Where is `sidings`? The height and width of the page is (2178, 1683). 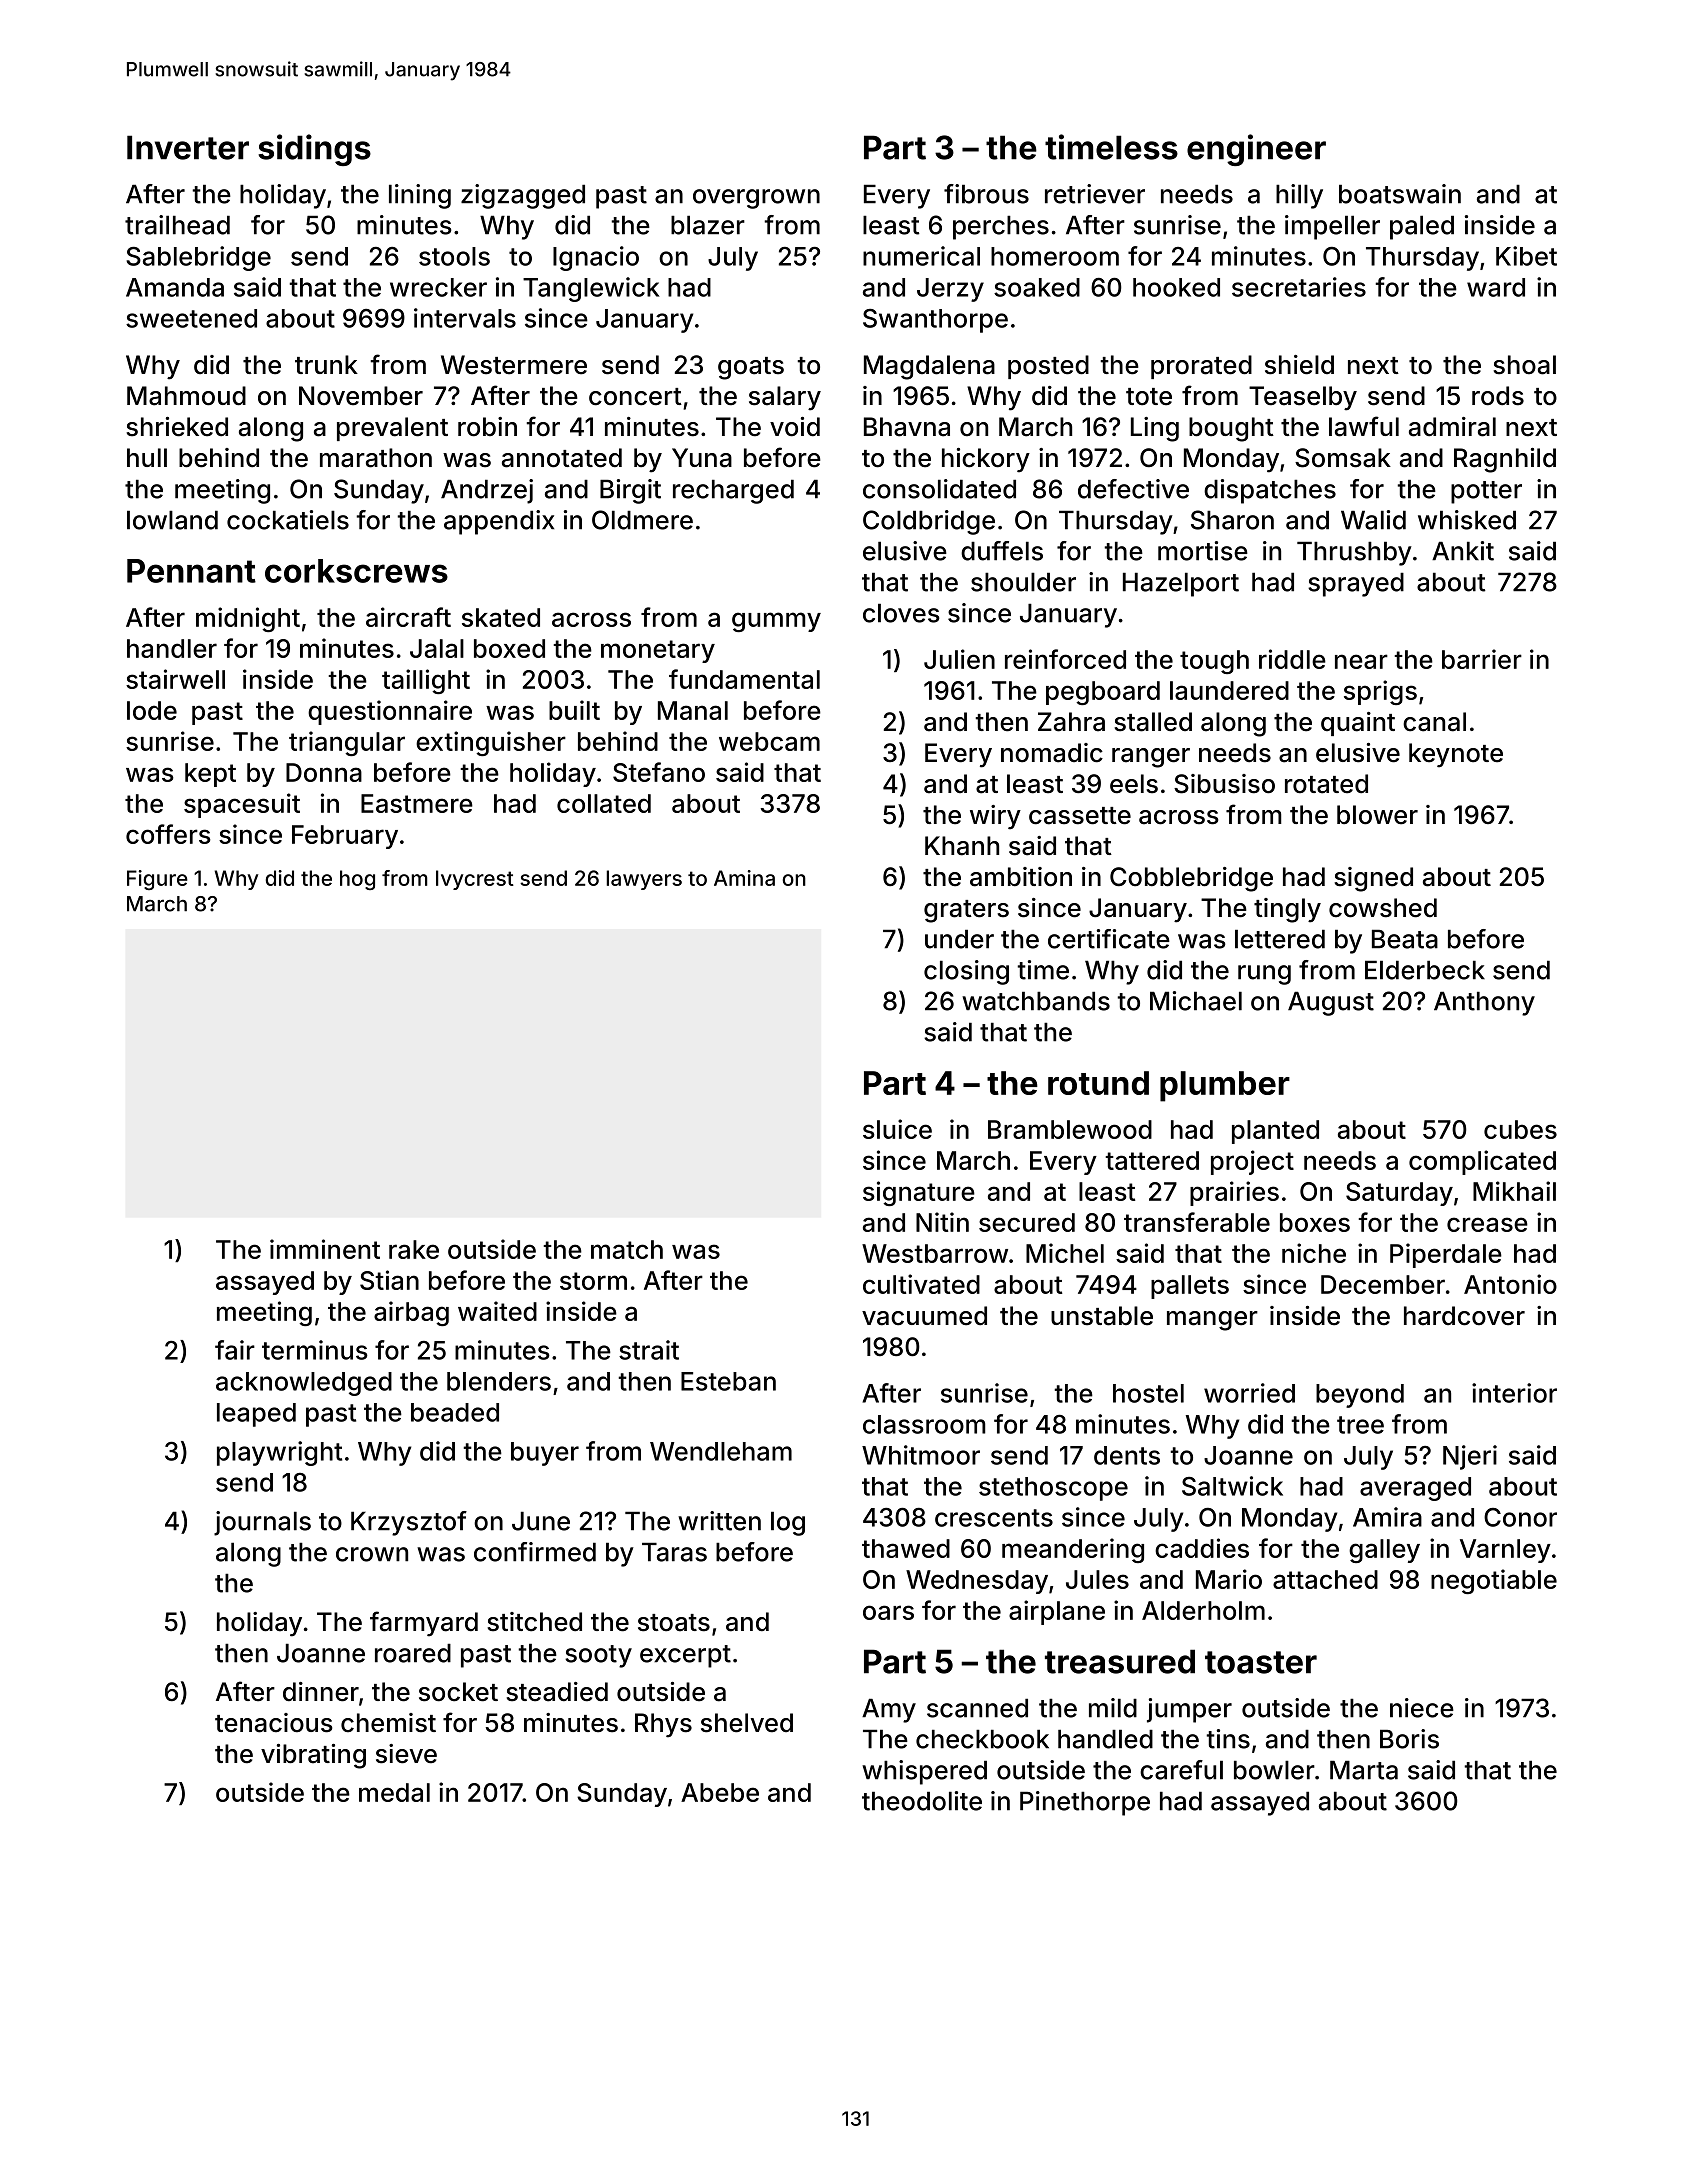 sidings is located at coordinates (314, 150).
